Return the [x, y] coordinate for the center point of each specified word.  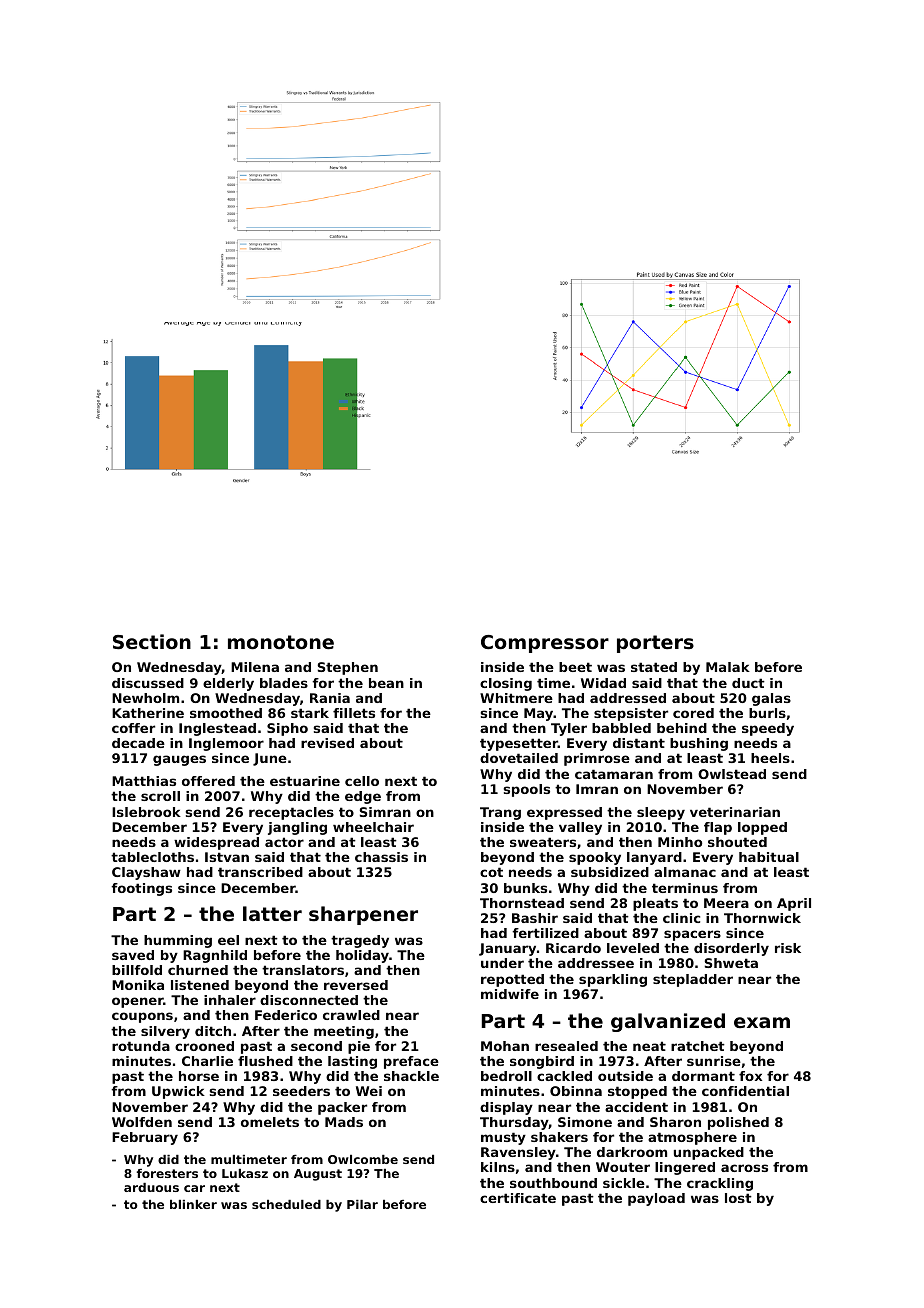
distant [639, 743]
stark [310, 713]
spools [527, 790]
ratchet [698, 1046]
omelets [270, 1122]
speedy [768, 729]
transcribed [260, 872]
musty [503, 1138]
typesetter [519, 744]
